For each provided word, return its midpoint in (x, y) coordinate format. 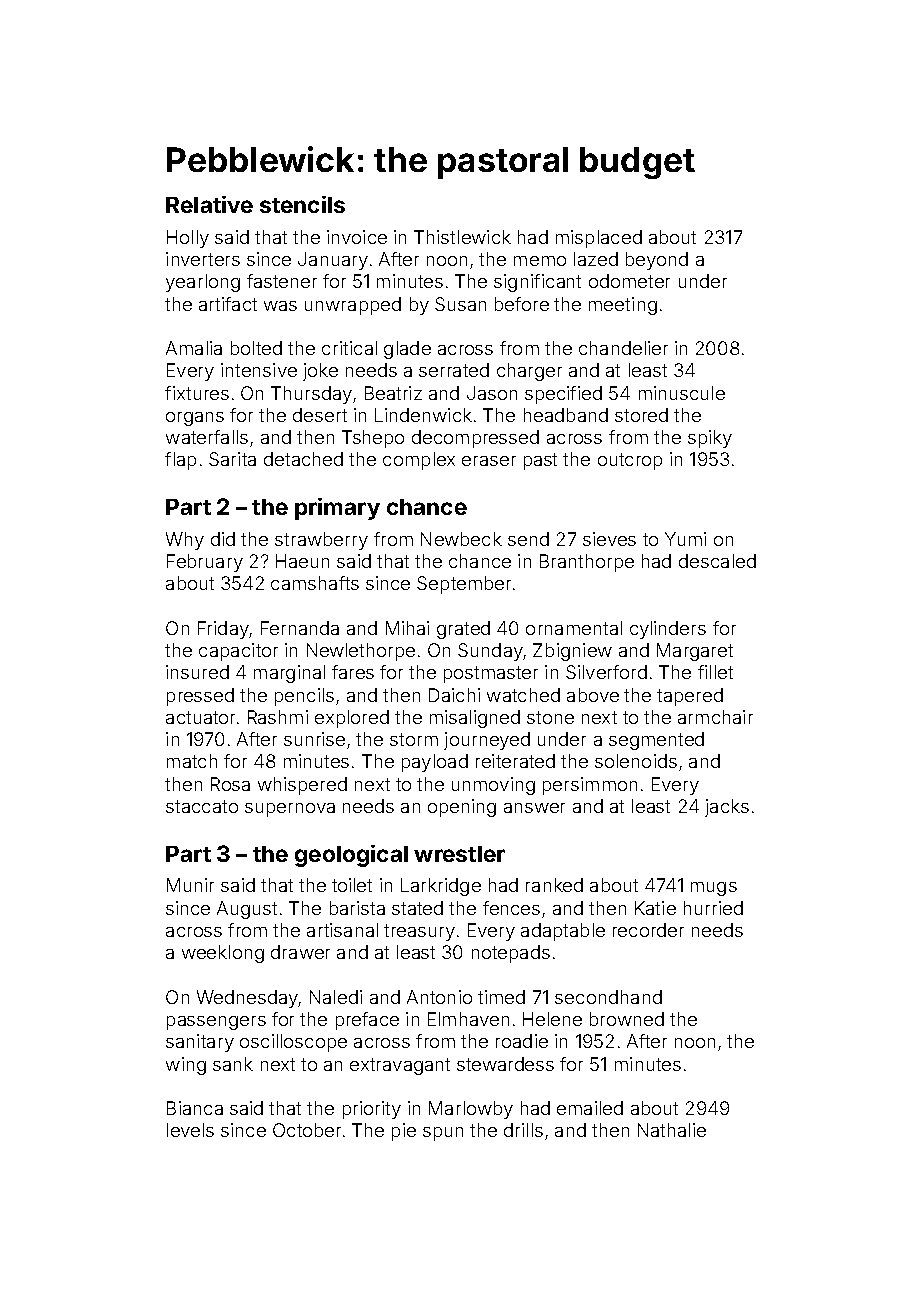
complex (419, 461)
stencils (302, 204)
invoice (357, 237)
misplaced (599, 239)
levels (190, 1130)
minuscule (682, 393)
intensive (259, 370)
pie (404, 1132)
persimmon (590, 786)
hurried (713, 908)
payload (435, 763)
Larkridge (441, 887)
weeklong (223, 954)
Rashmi (278, 717)
